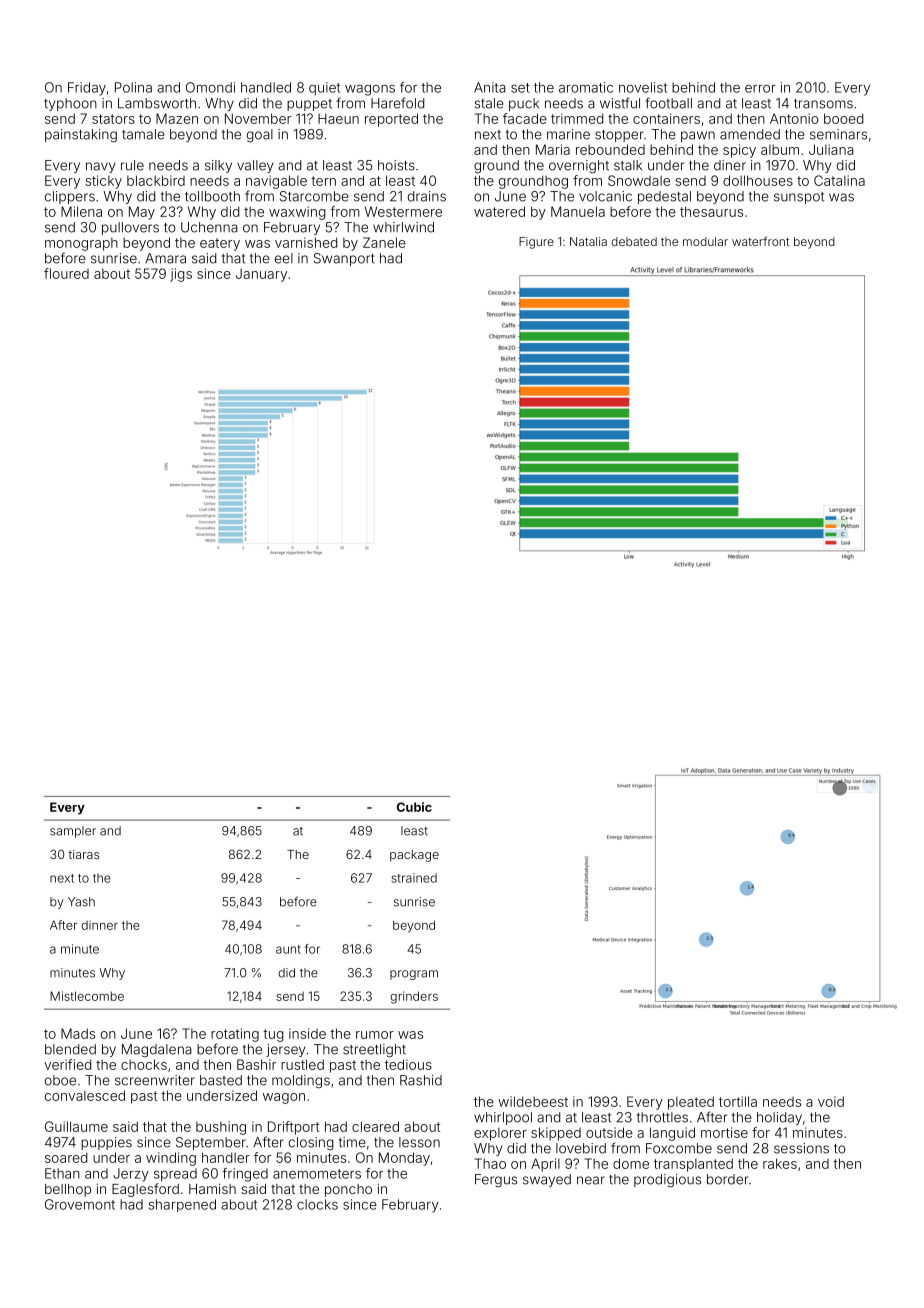  What do you see at coordinates (414, 878) in the screenshot?
I see `strained` at bounding box center [414, 878].
